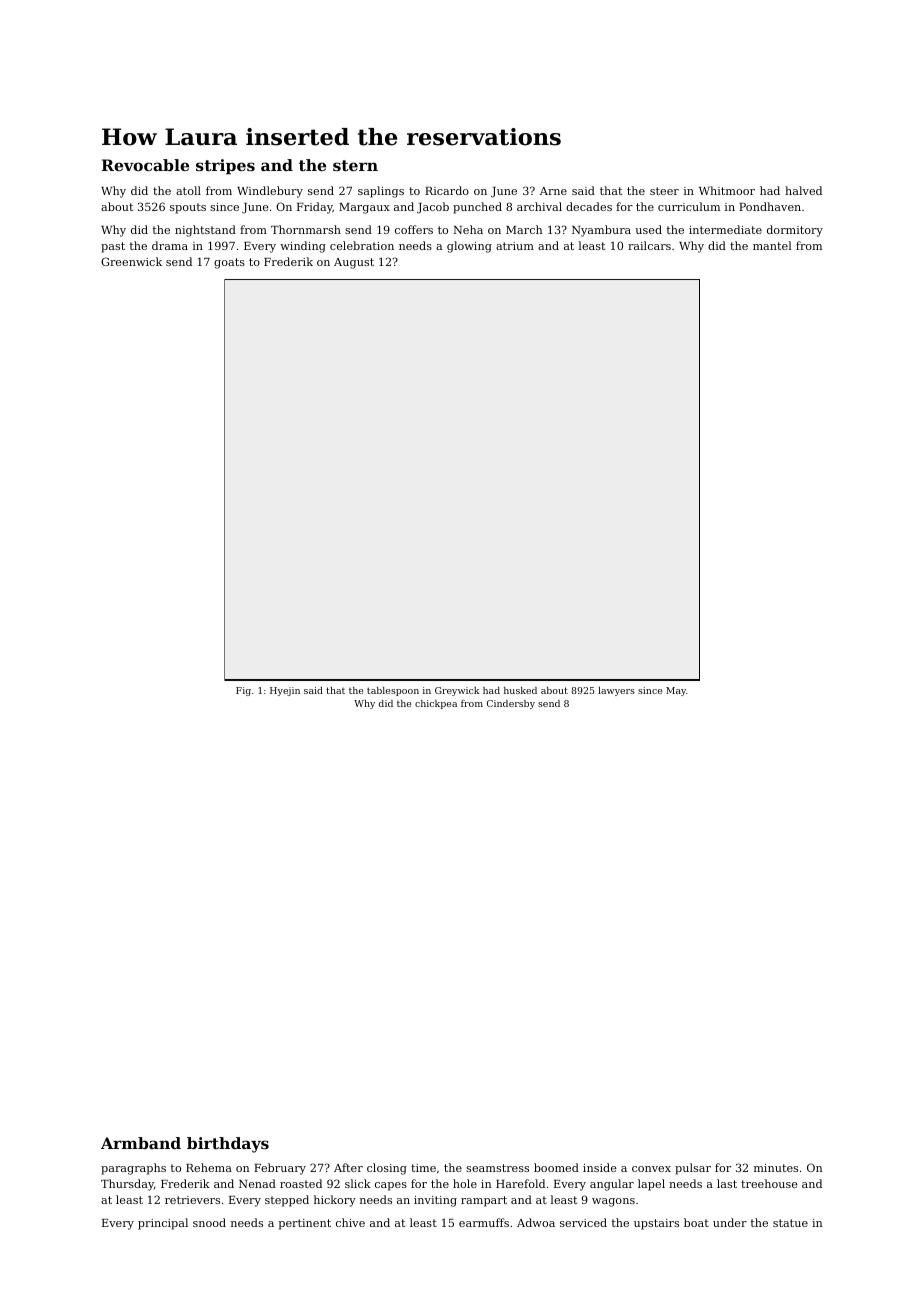 This screenshot has width=924, height=1308. What do you see at coordinates (469, 247) in the screenshot?
I see `glowing` at bounding box center [469, 247].
